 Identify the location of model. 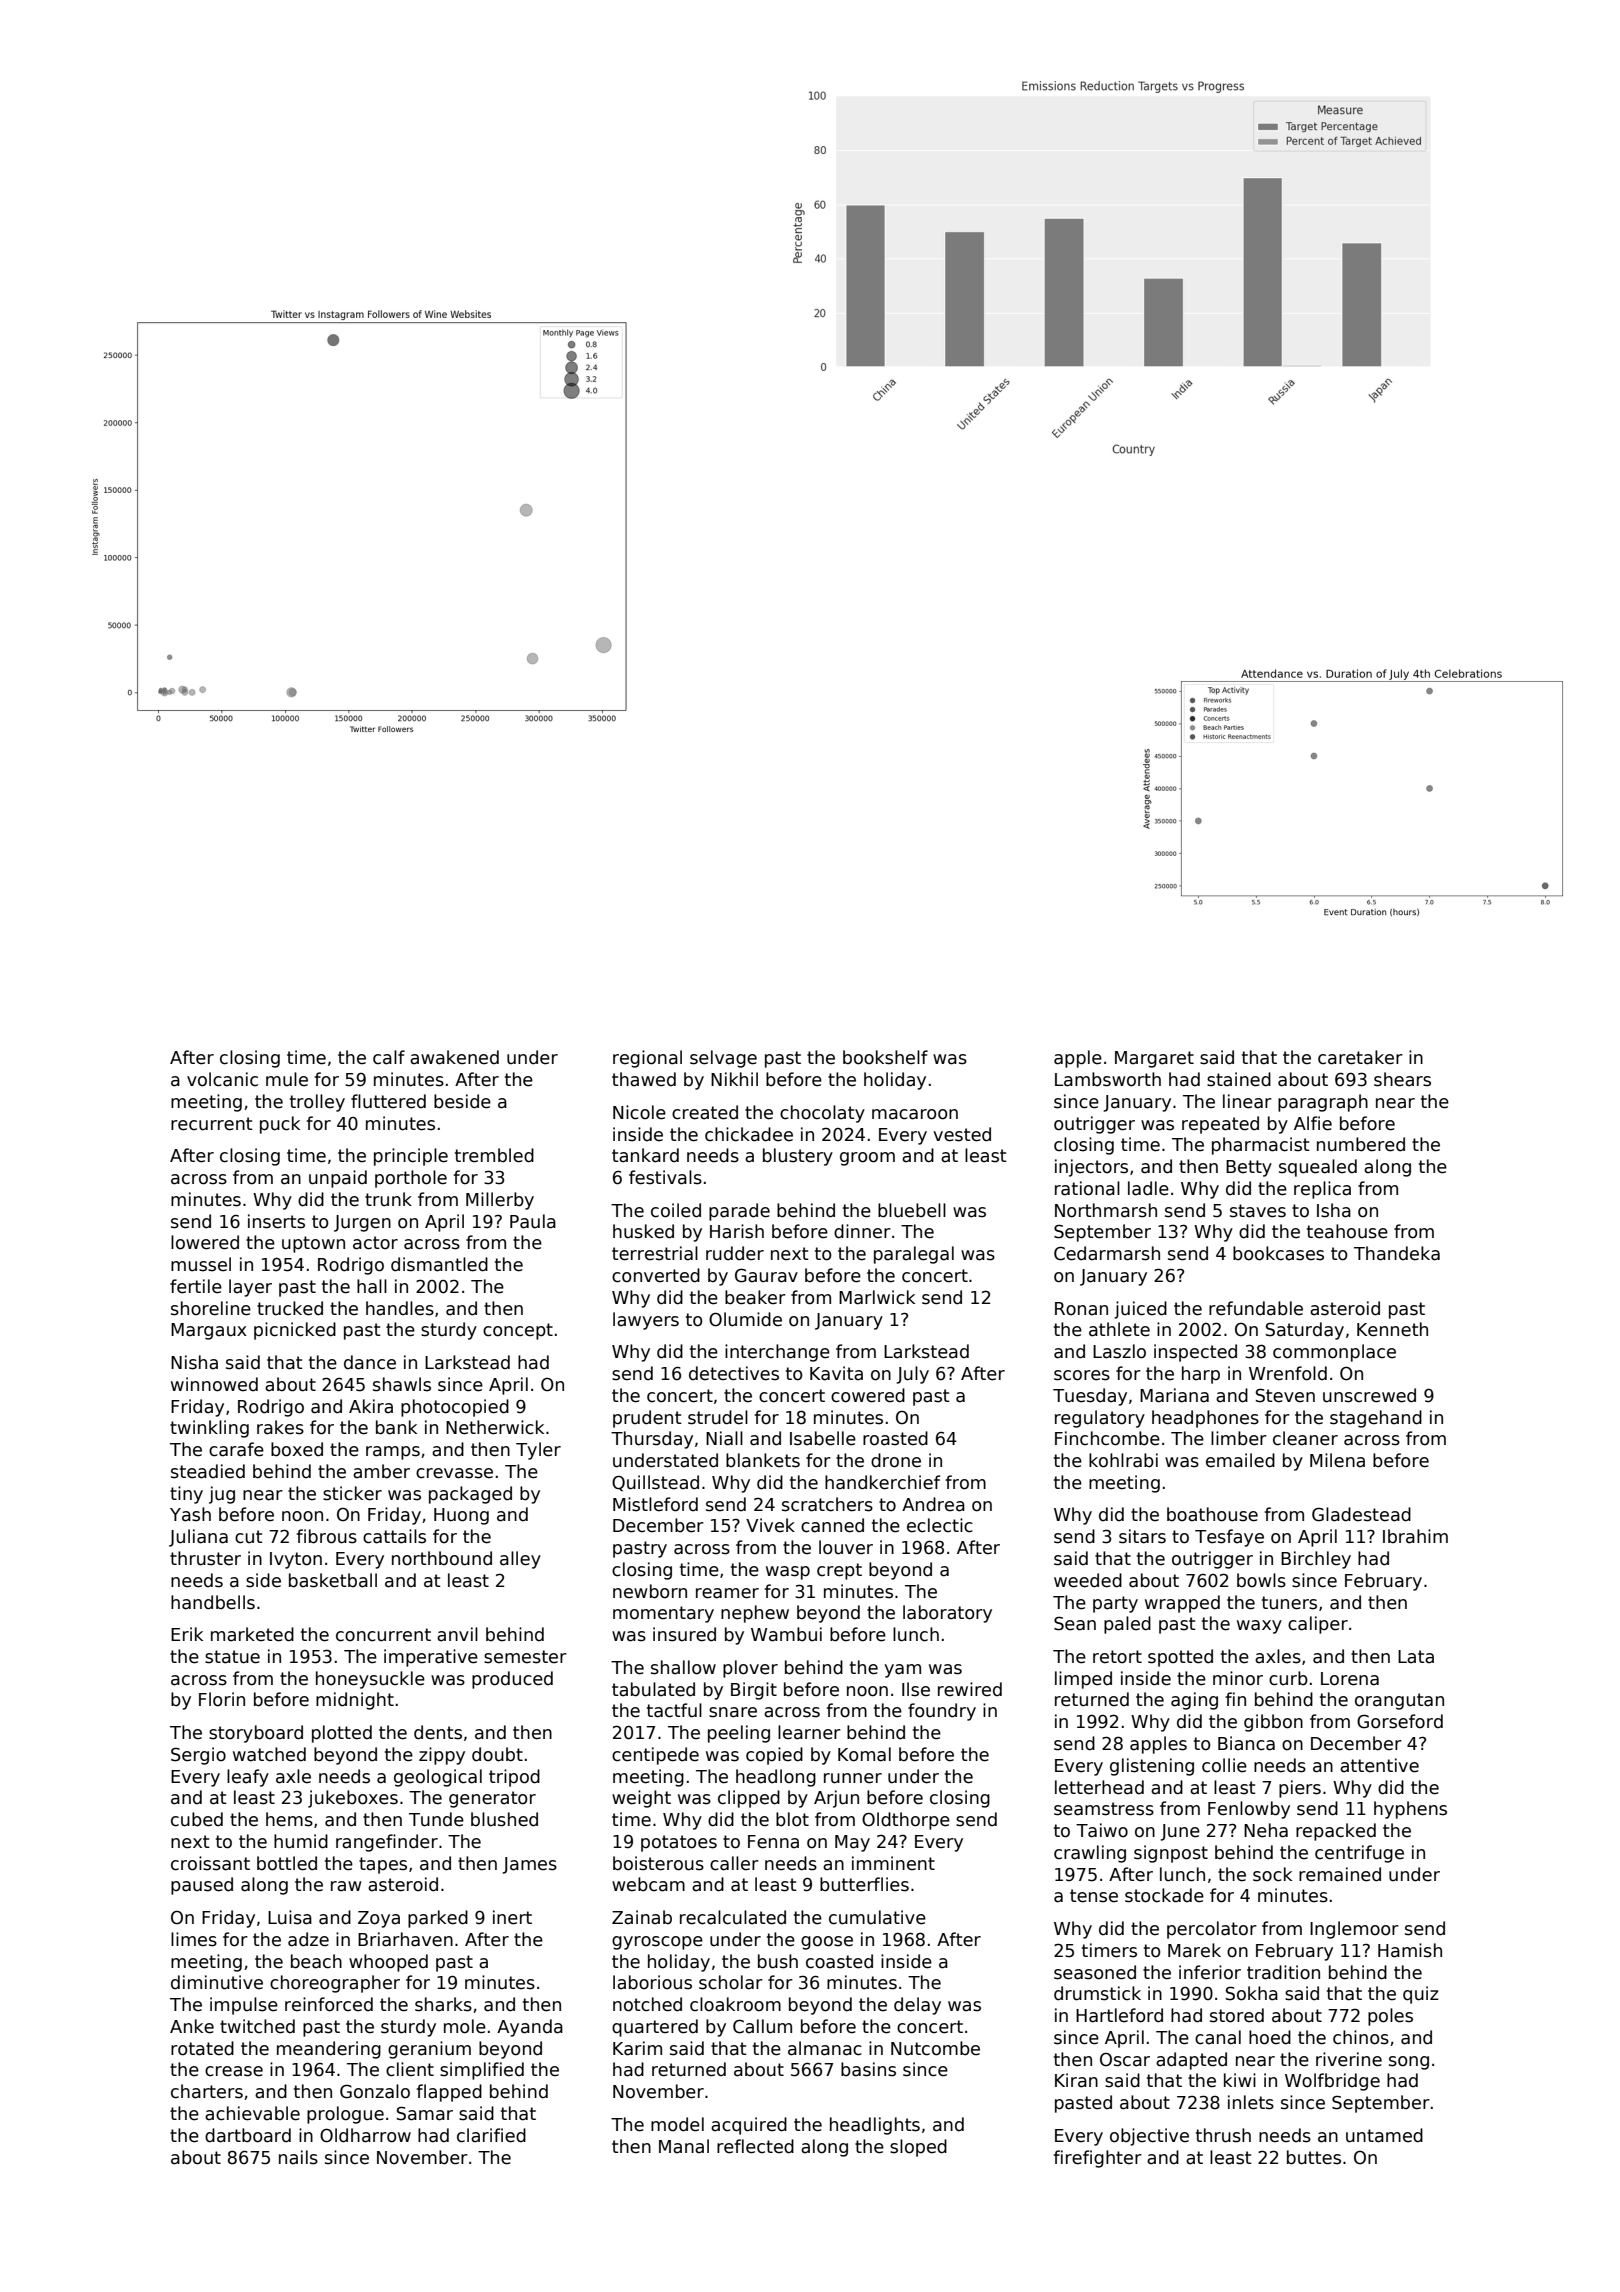
(677, 2124).
